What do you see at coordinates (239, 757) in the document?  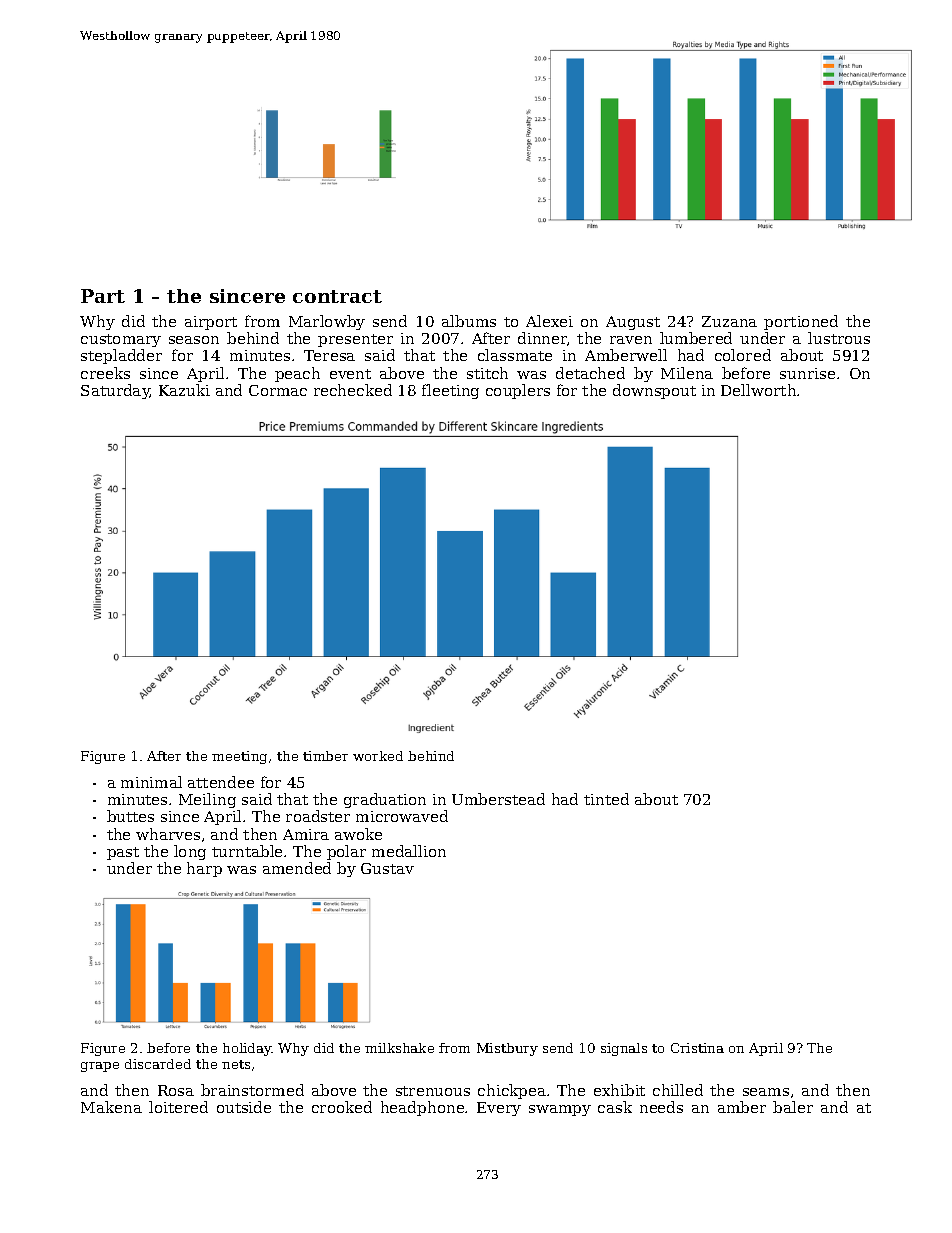 I see `meeting` at bounding box center [239, 757].
